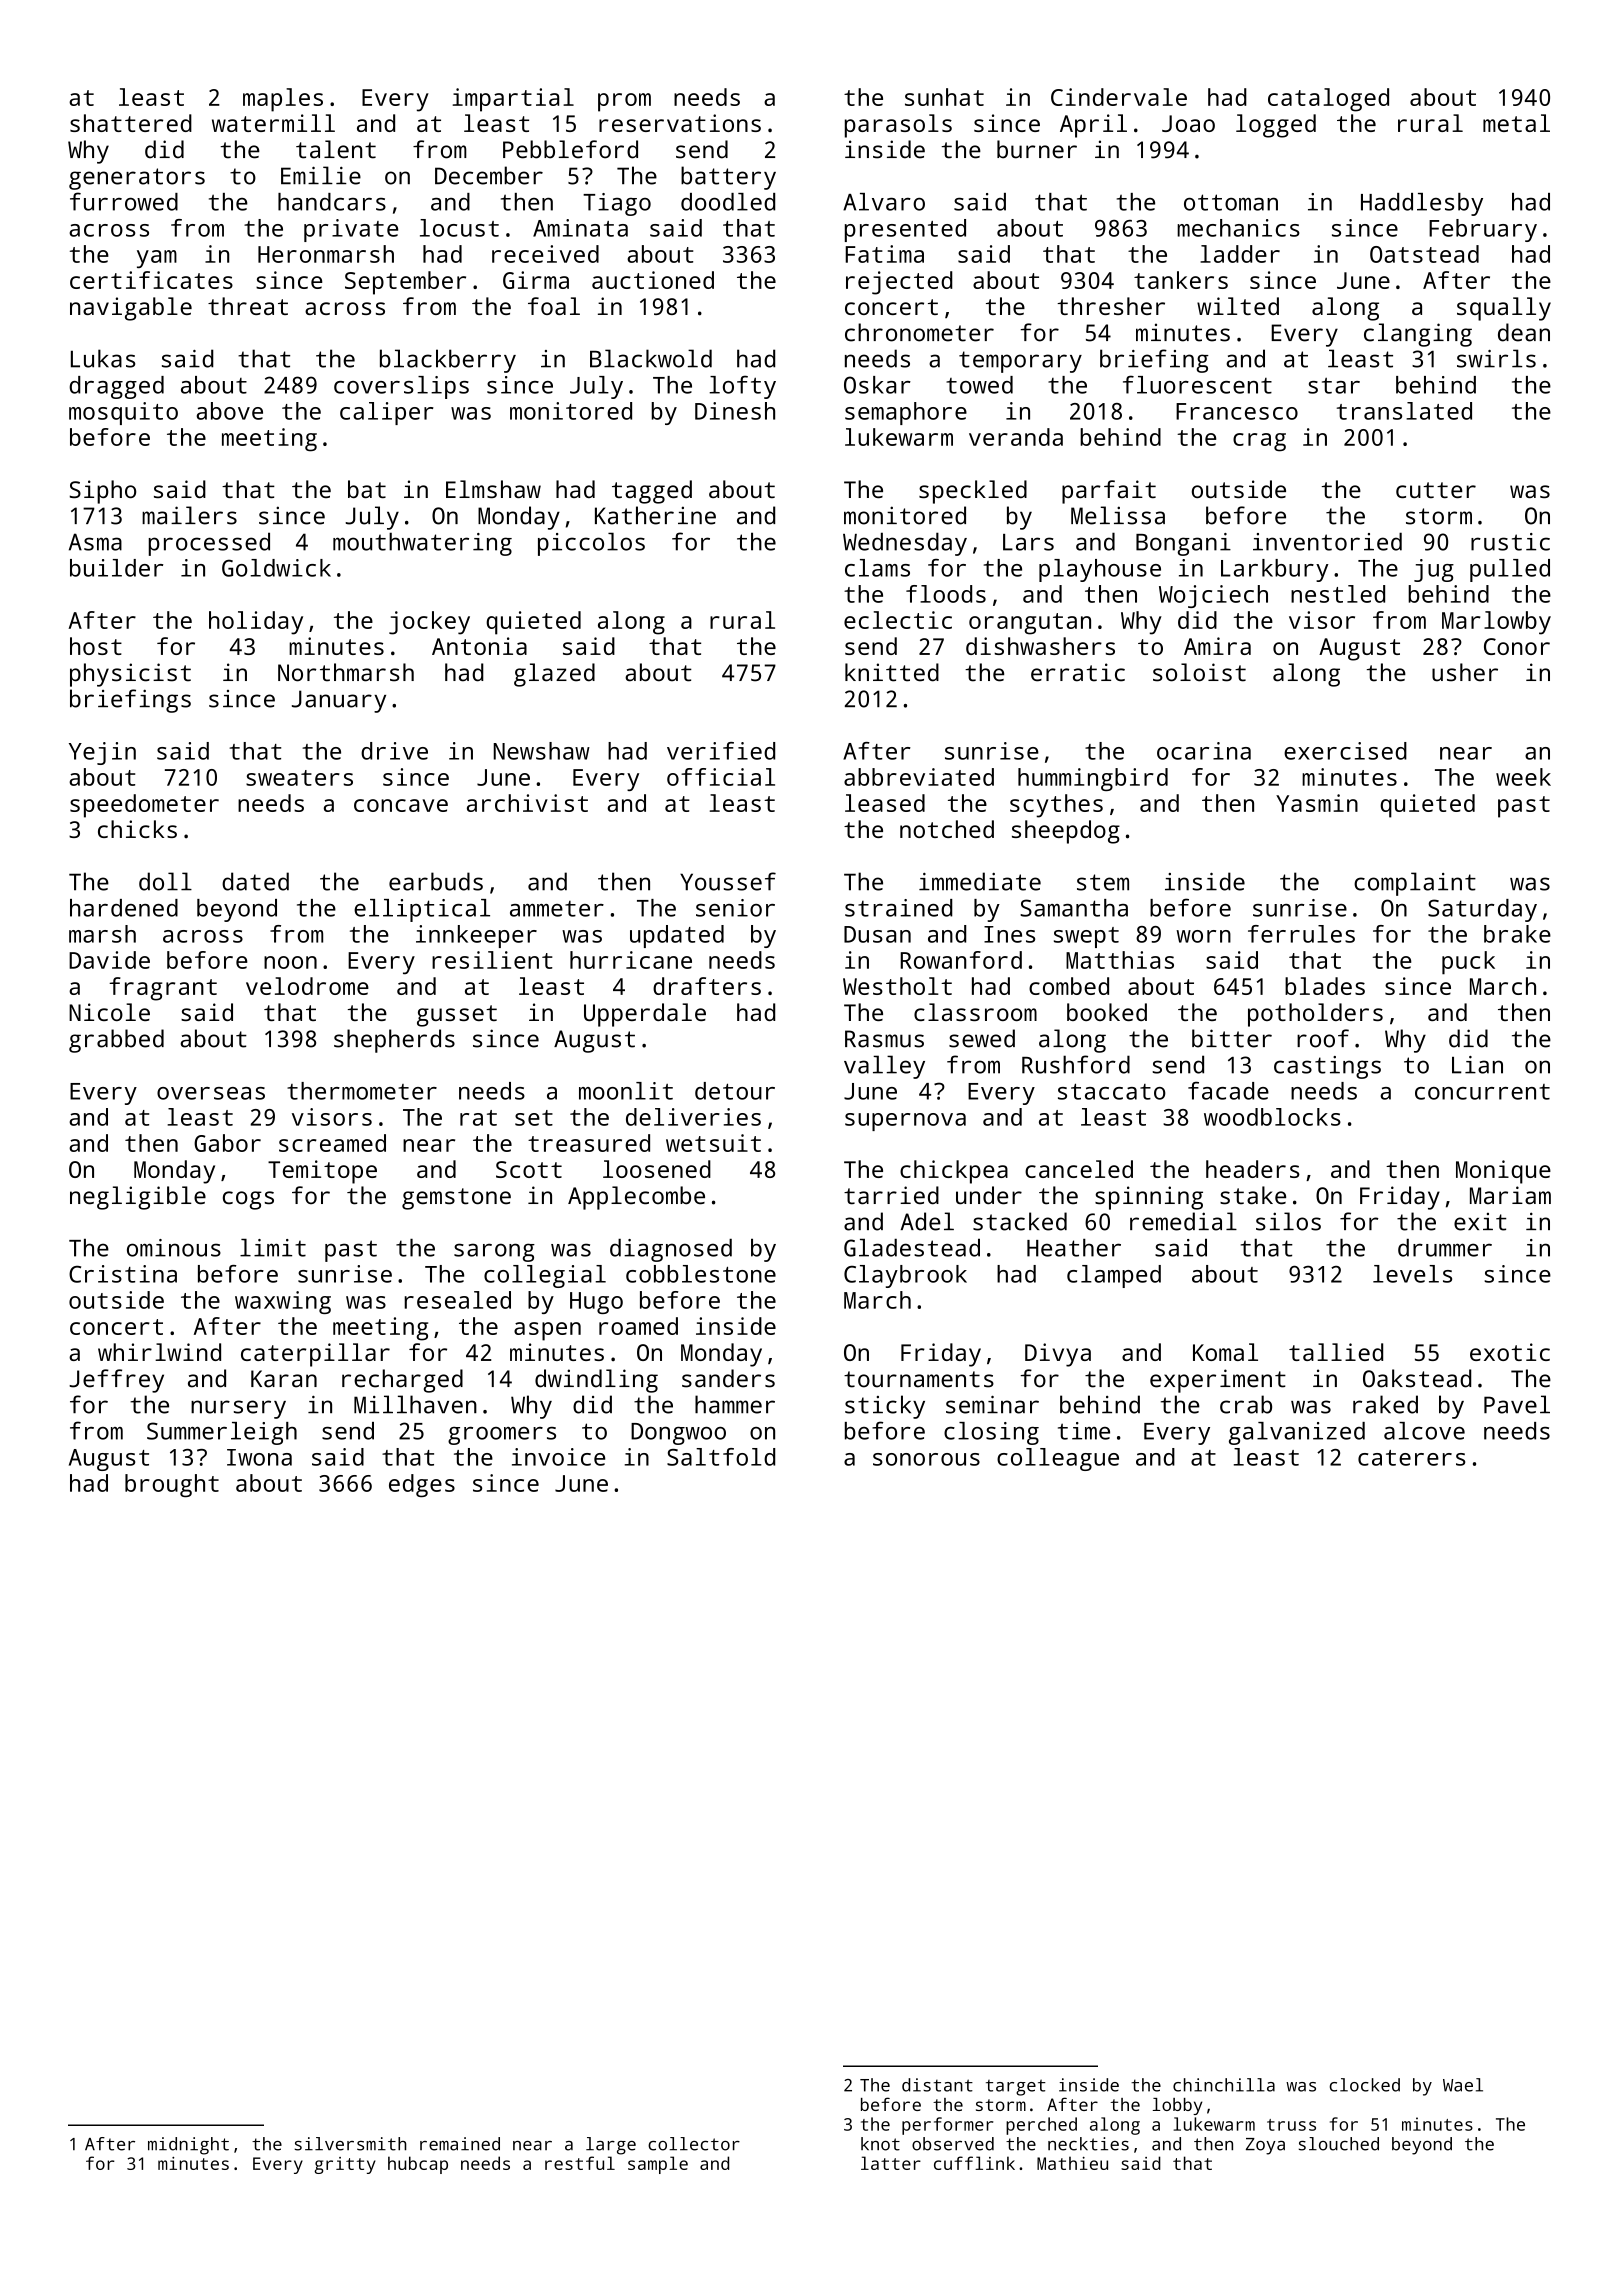 The image size is (1620, 2292). What do you see at coordinates (611, 2146) in the document?
I see `large` at bounding box center [611, 2146].
